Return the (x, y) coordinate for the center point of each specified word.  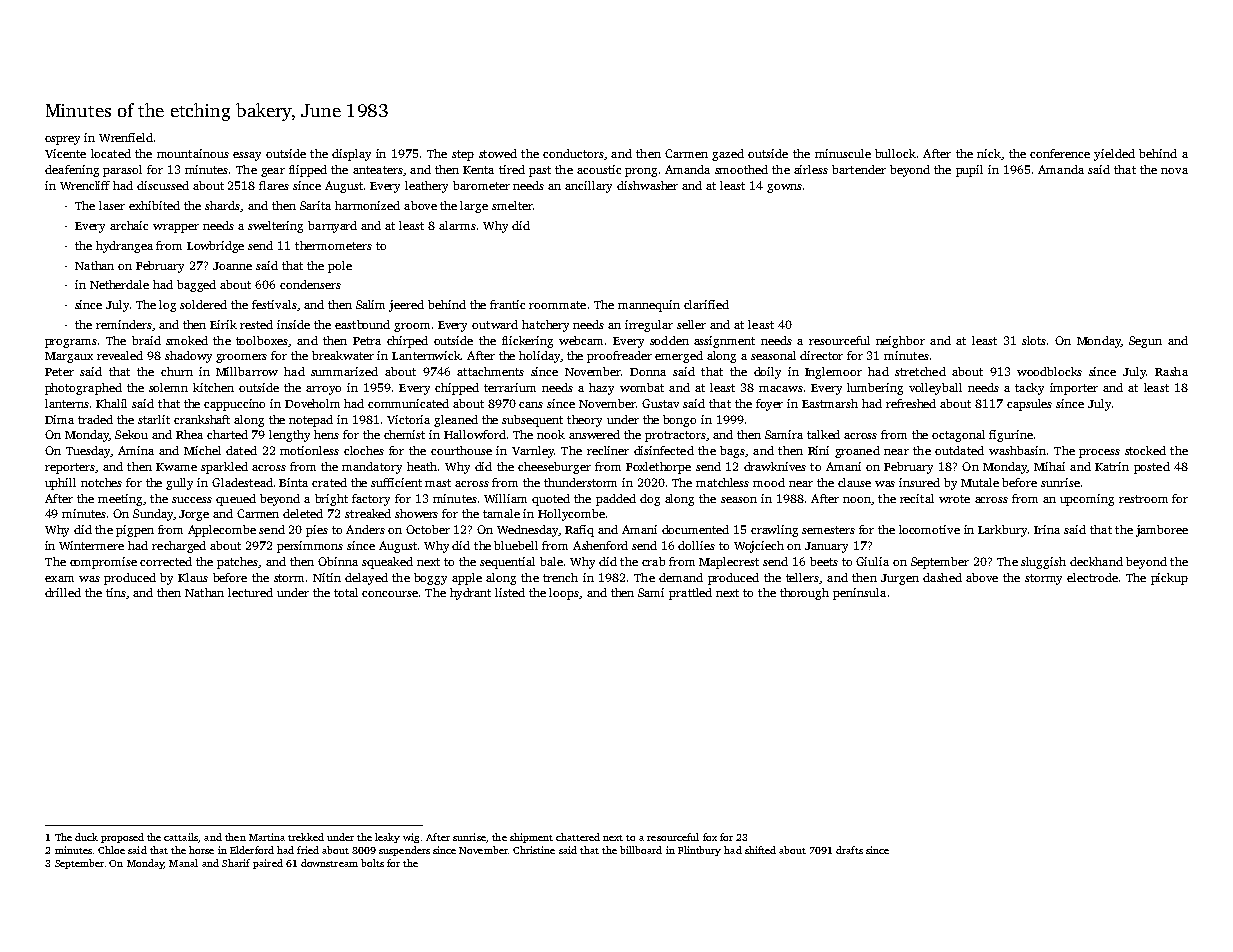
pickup (1169, 579)
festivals (274, 304)
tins (116, 592)
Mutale (980, 482)
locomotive (929, 529)
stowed (498, 153)
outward (495, 324)
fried (308, 850)
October (428, 529)
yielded (1114, 155)
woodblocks (1049, 371)
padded (616, 500)
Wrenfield (126, 137)
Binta (293, 482)
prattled (690, 594)
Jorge (194, 515)
